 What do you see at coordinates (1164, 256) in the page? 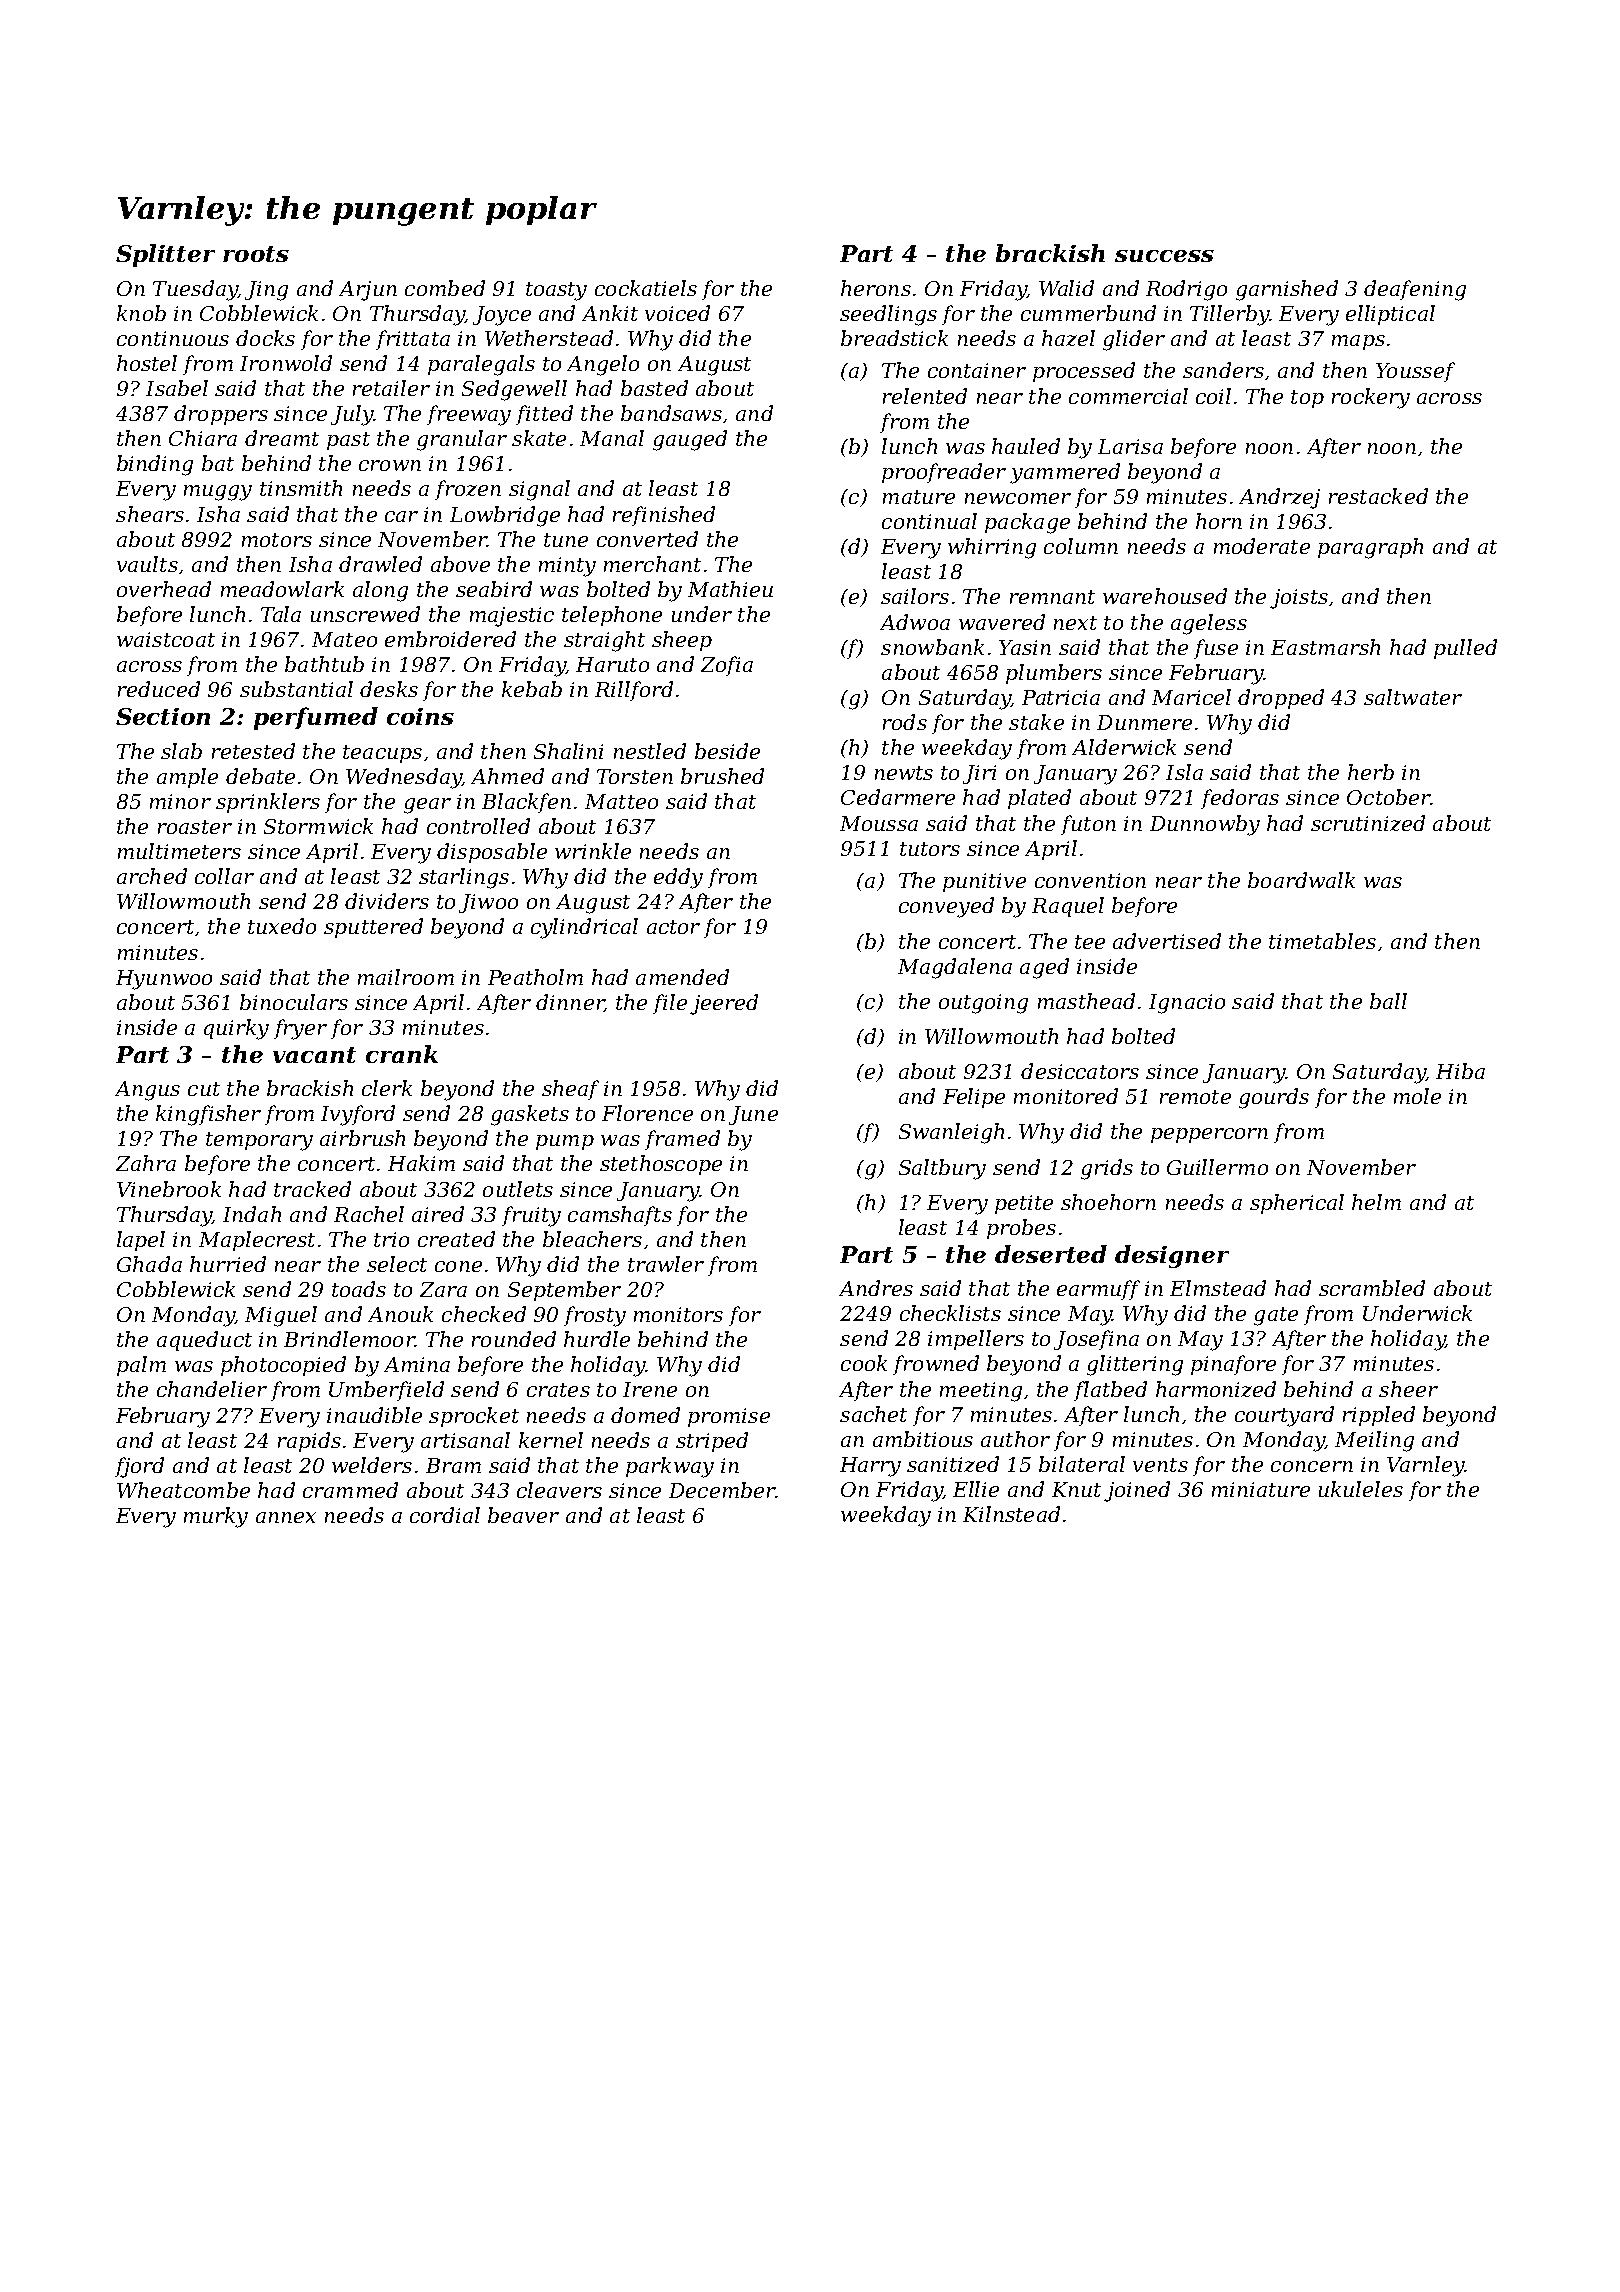
I see `success` at bounding box center [1164, 256].
